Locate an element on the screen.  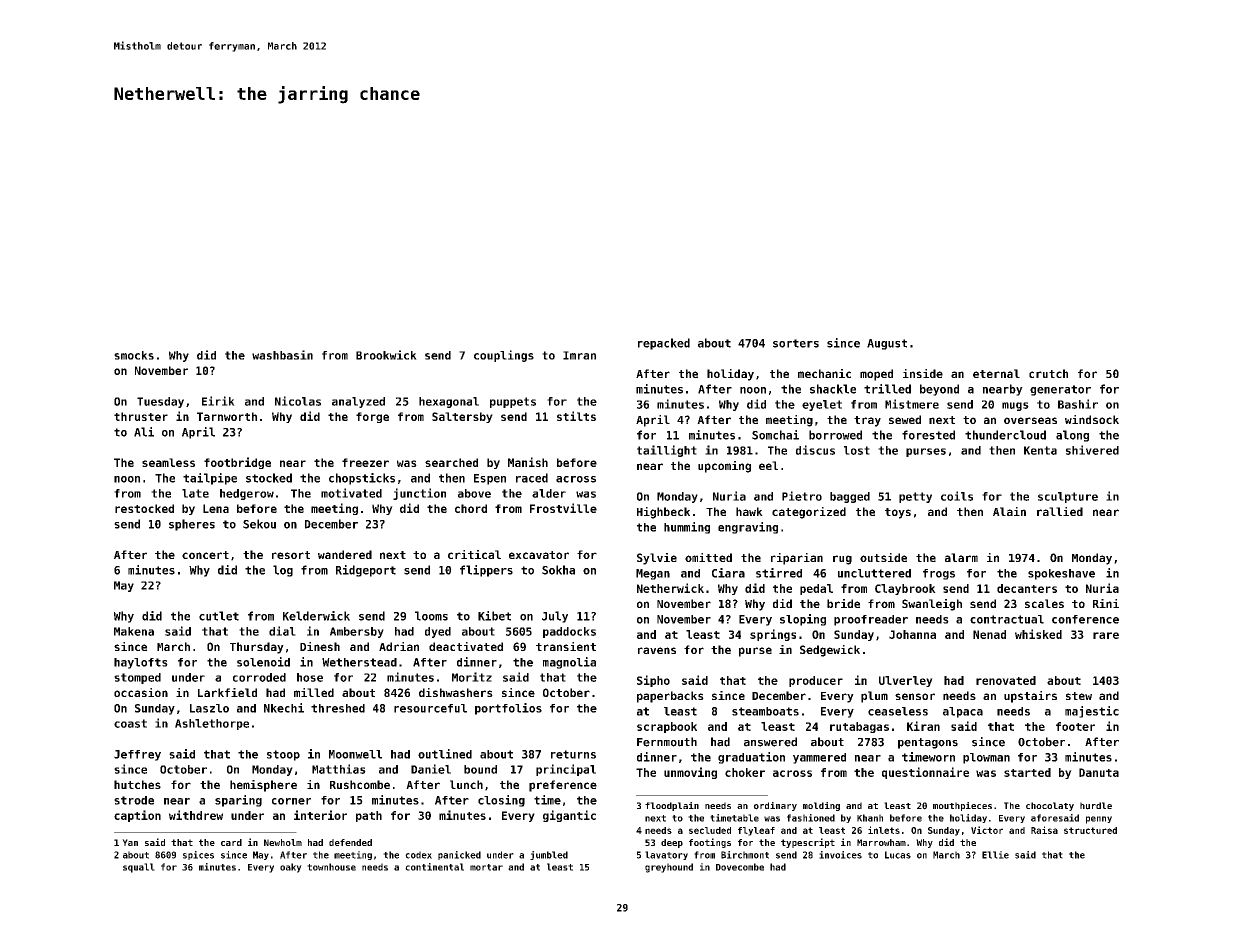
occasion is located at coordinates (141, 692).
